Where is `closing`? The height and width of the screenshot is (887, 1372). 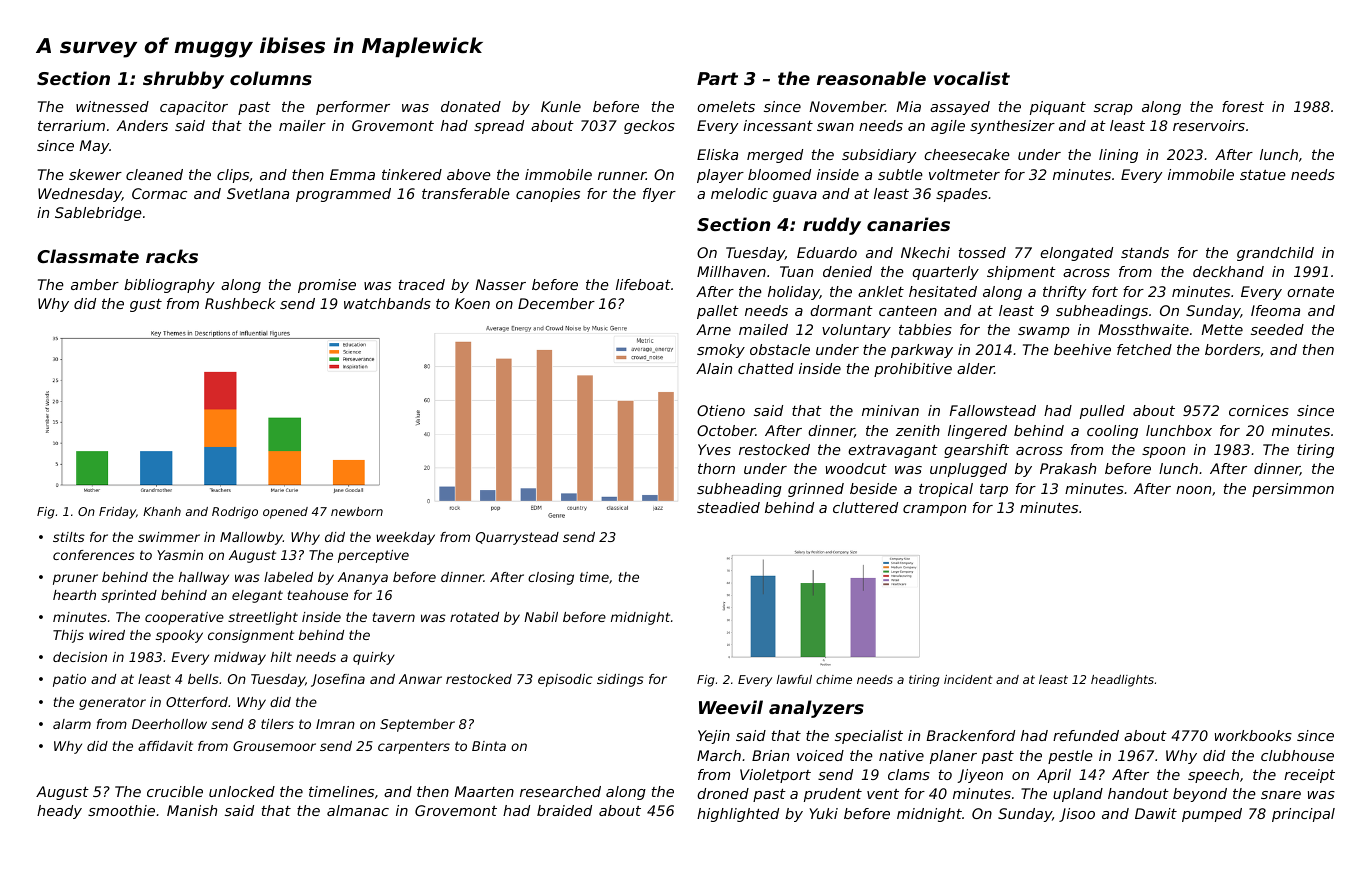
closing is located at coordinates (551, 578).
